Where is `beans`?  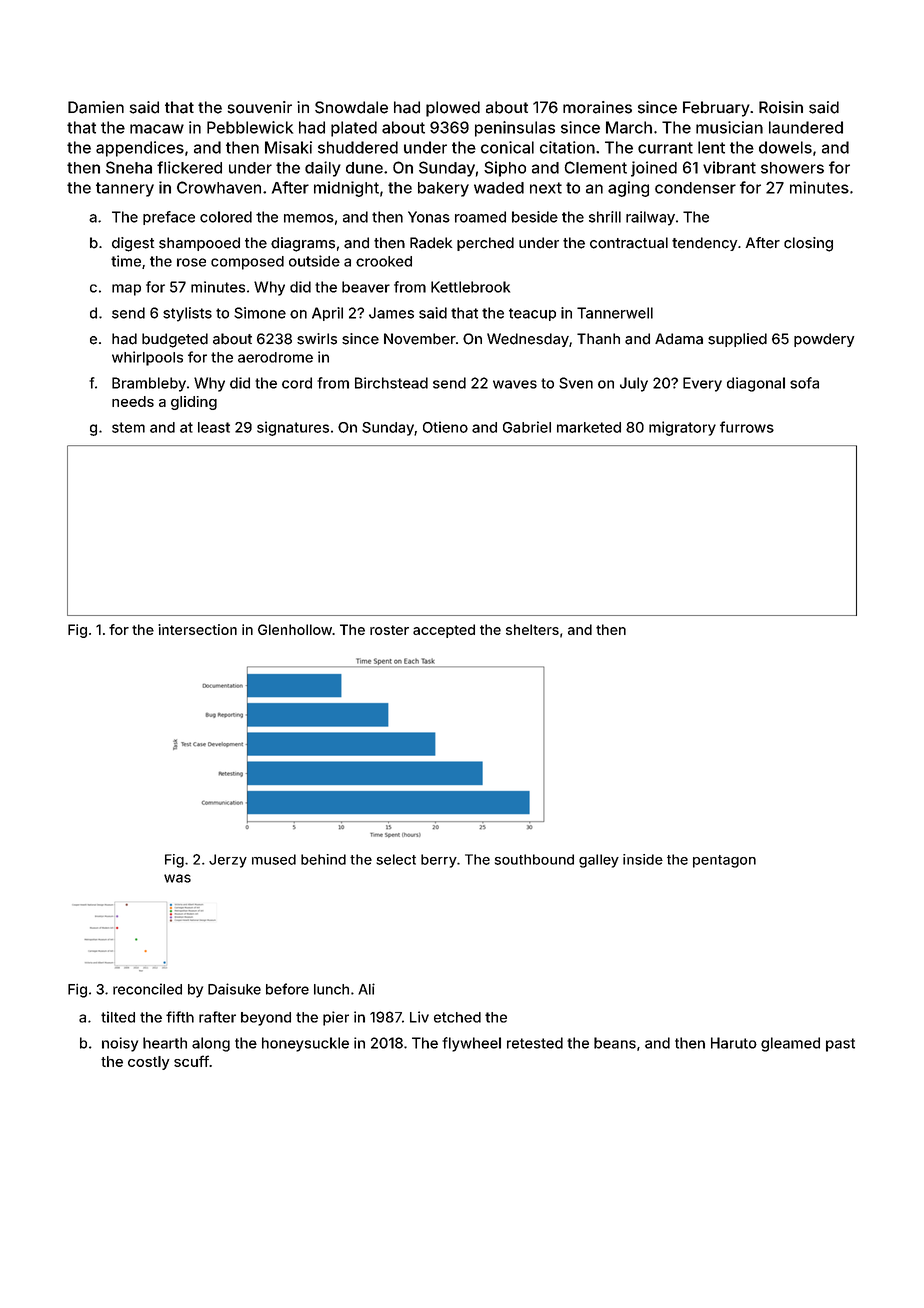
beans is located at coordinates (615, 1043).
